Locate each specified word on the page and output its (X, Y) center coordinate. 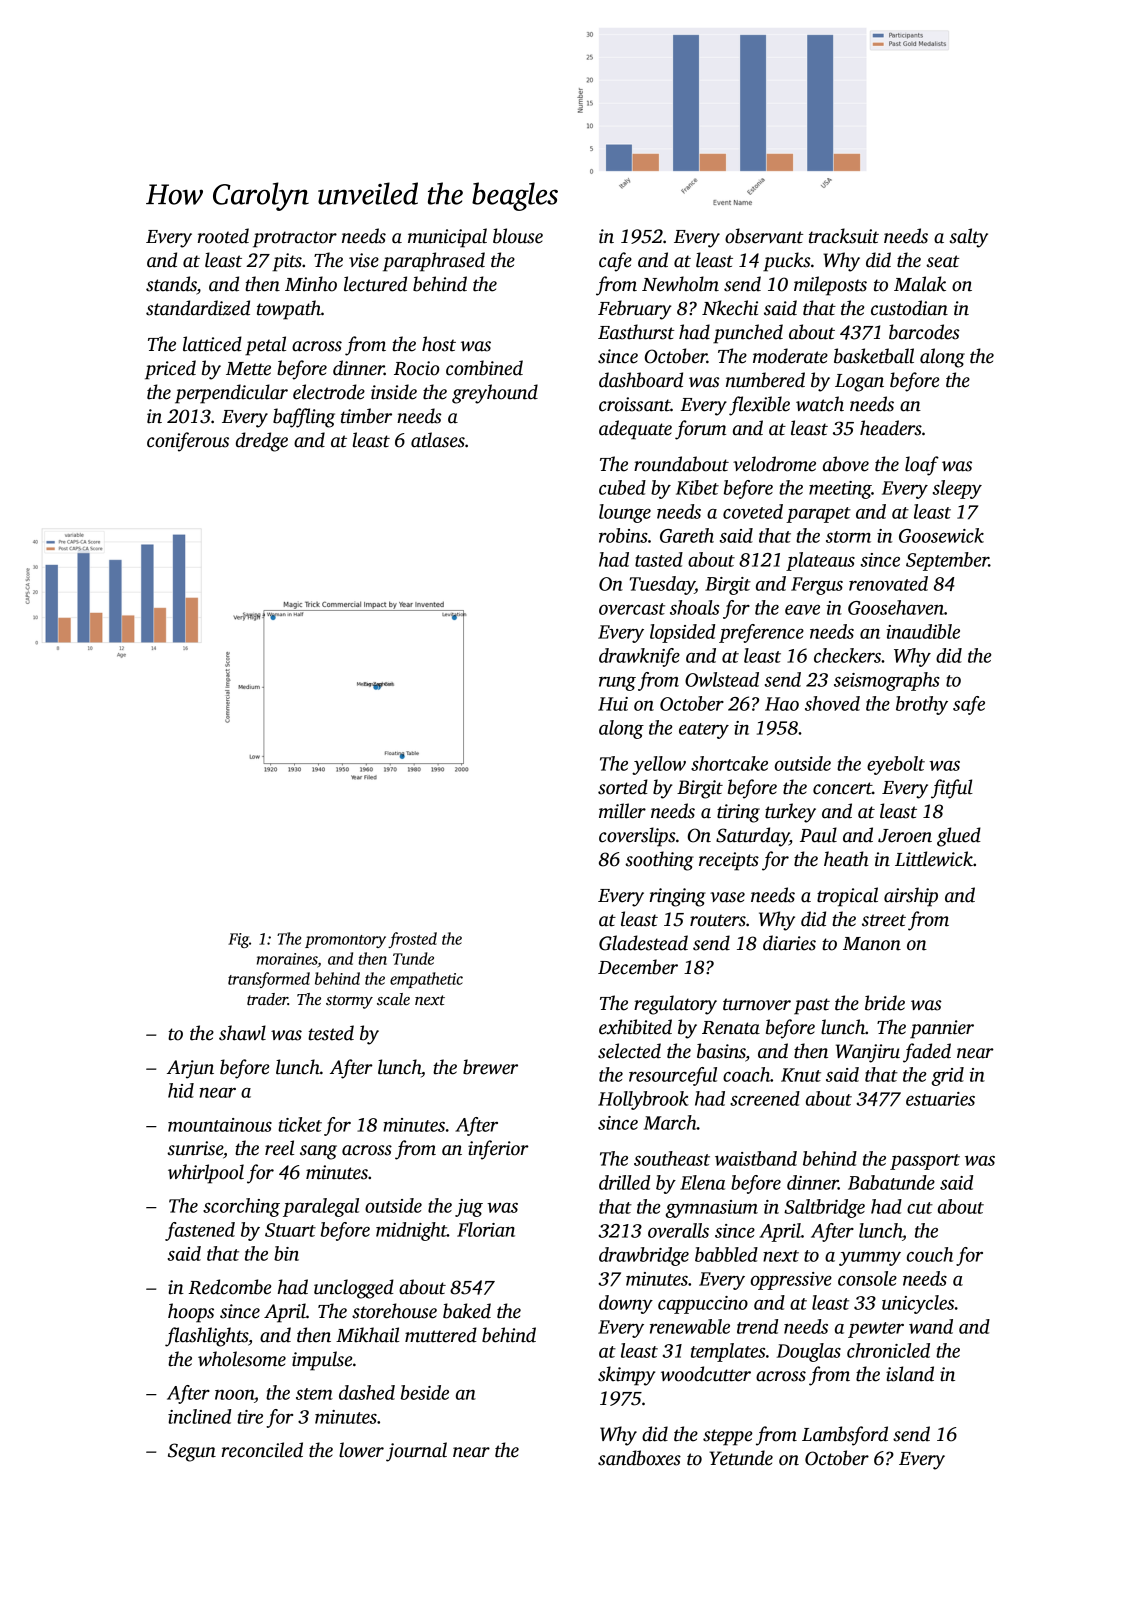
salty (968, 238)
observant (764, 236)
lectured (375, 284)
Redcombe (230, 1287)
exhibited (635, 1027)
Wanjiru (868, 1053)
